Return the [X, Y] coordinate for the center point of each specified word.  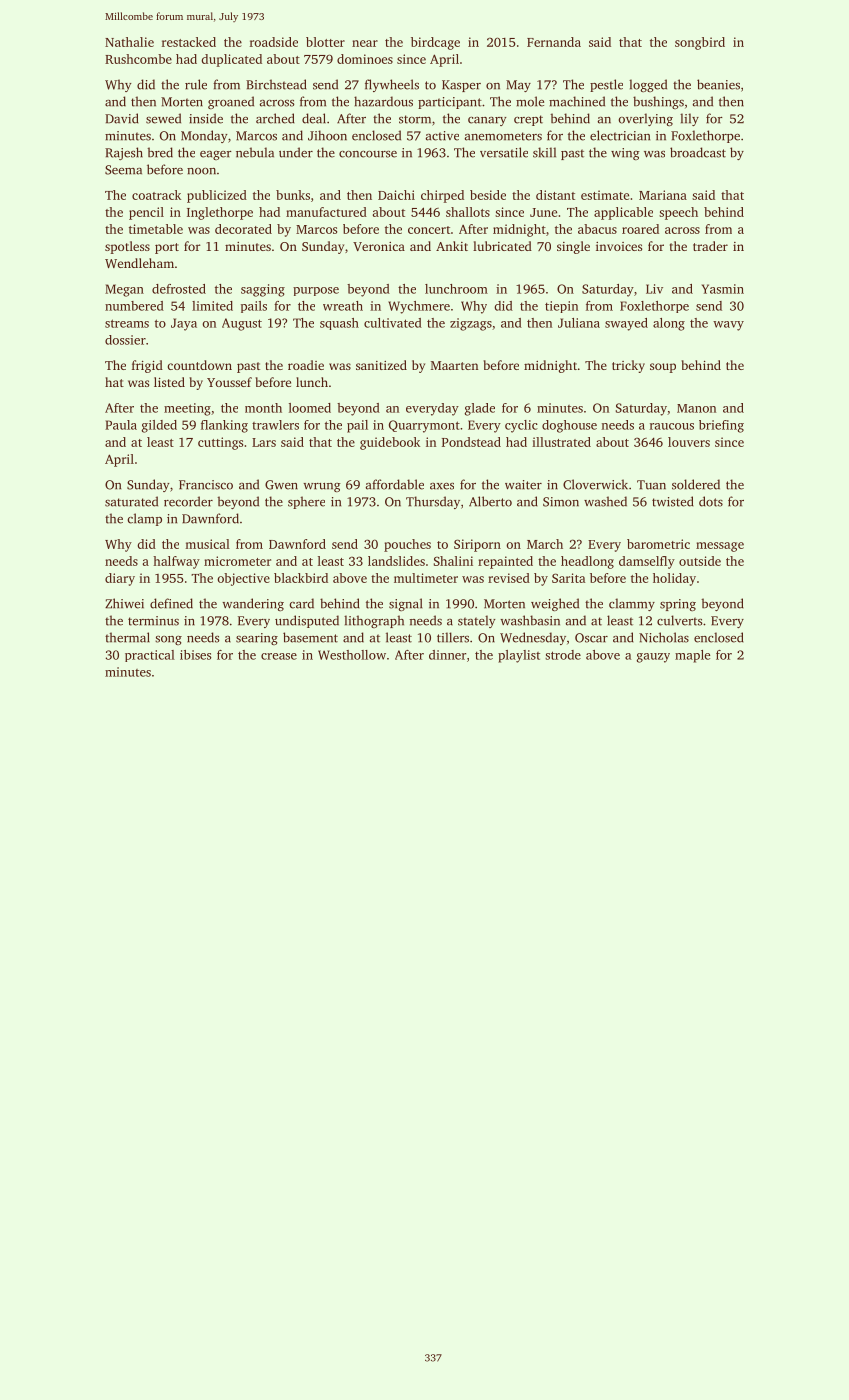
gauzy [653, 658]
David [122, 118]
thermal [127, 637]
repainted [505, 562]
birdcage [435, 43]
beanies [718, 84]
